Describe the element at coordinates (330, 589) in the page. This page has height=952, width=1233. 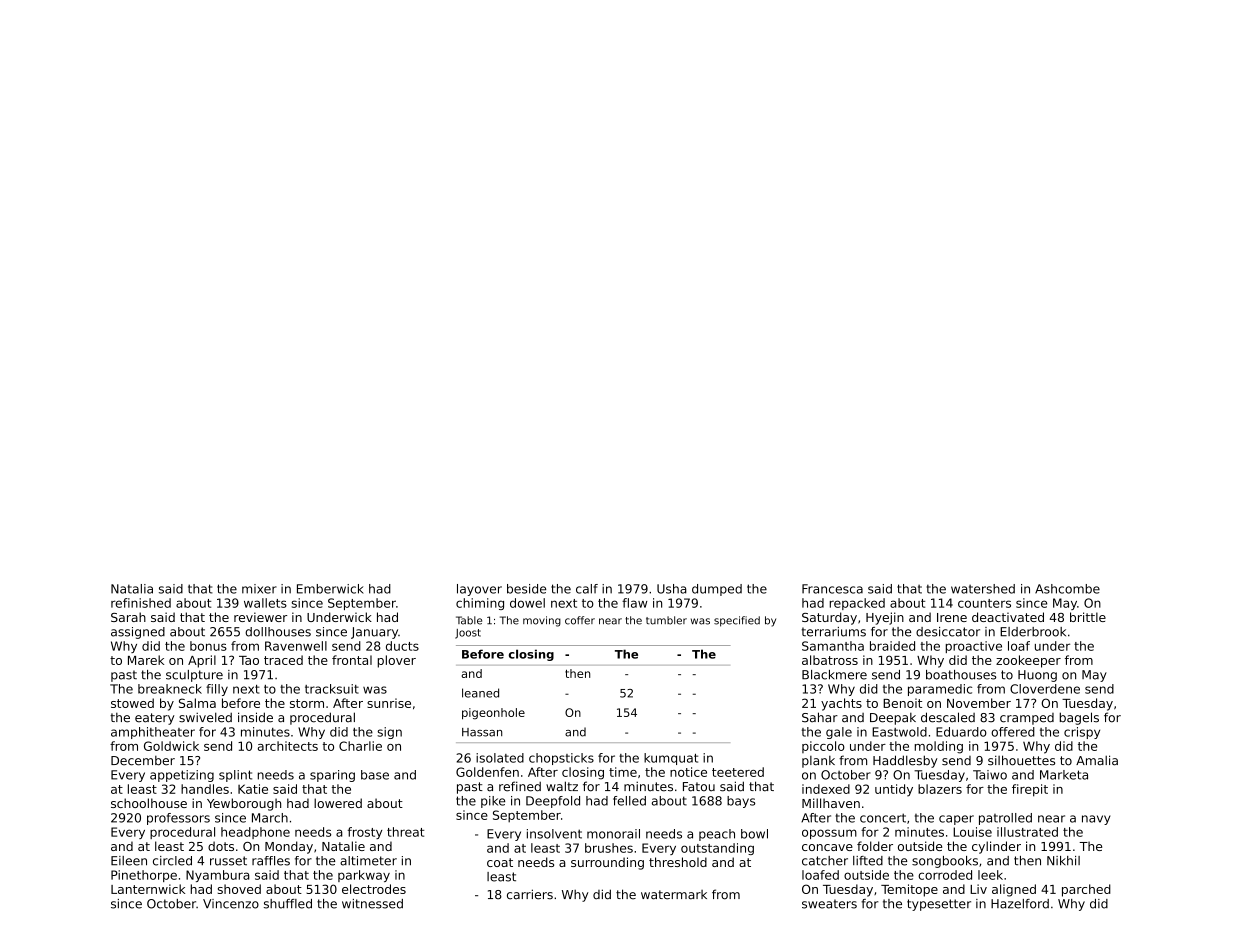
I see `Emberwick` at that location.
